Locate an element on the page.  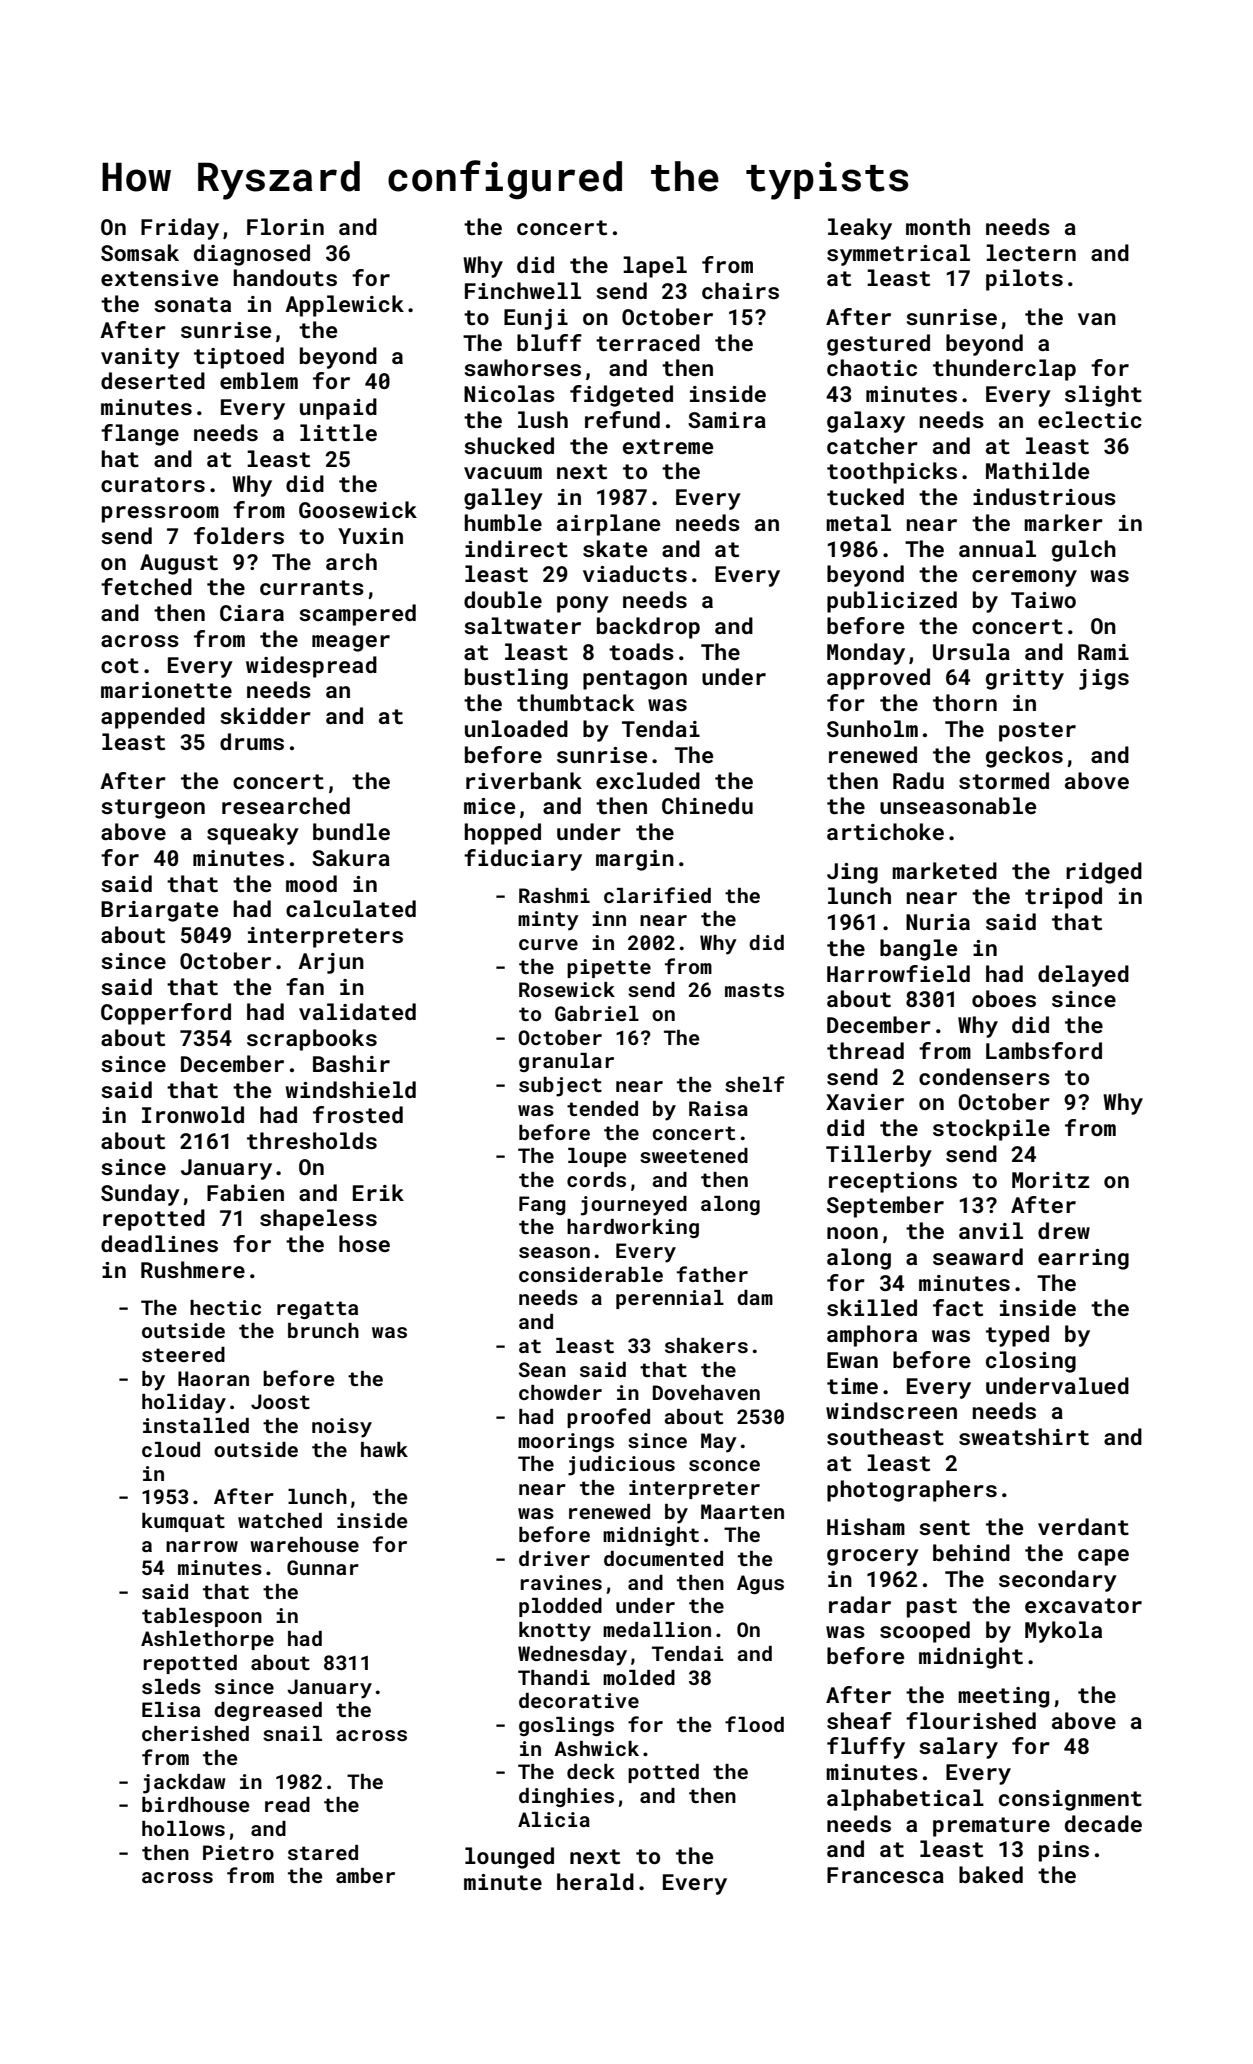
tripod is located at coordinates (1063, 898).
